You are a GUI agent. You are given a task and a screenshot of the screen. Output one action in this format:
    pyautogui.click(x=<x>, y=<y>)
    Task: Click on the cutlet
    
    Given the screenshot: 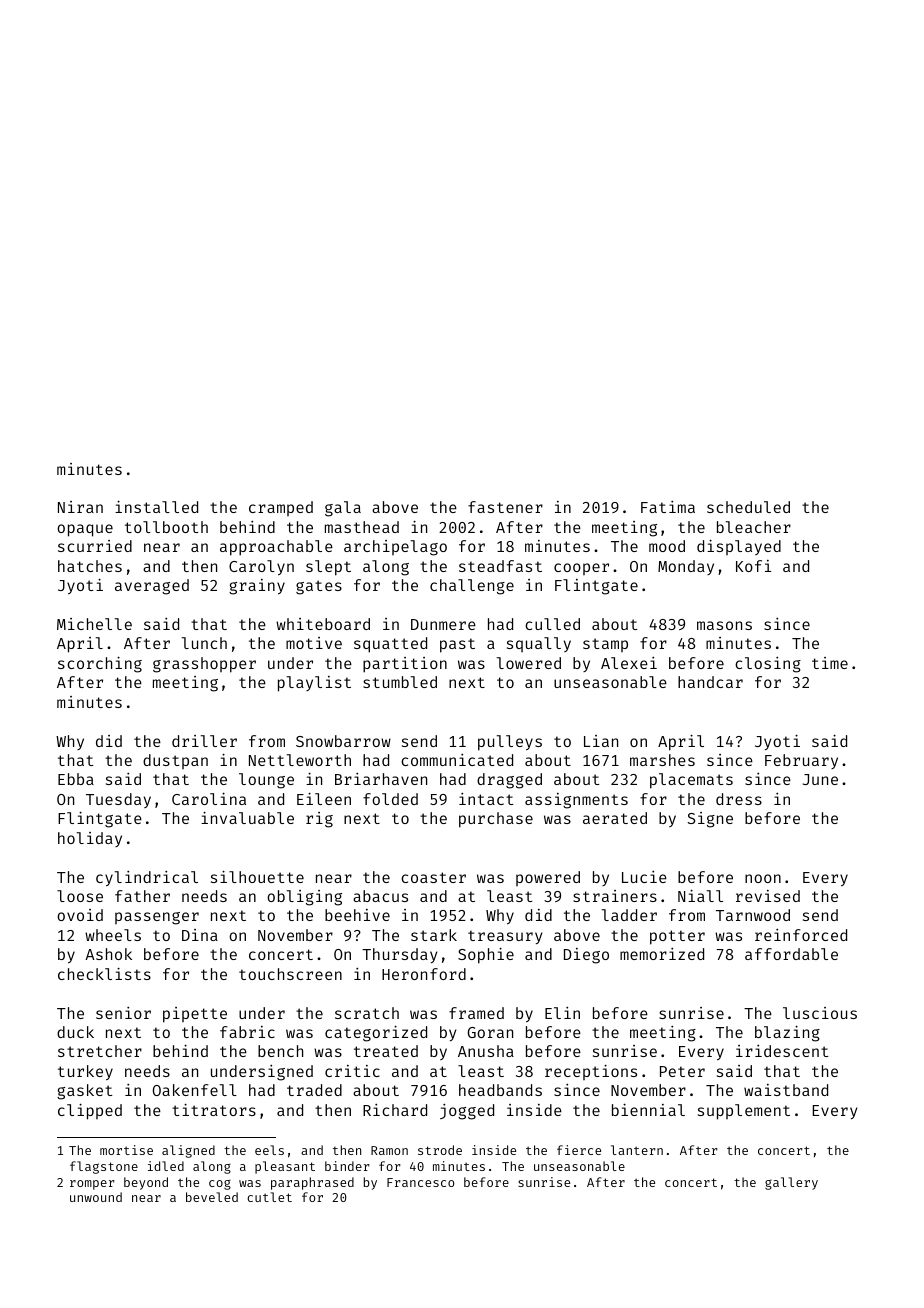 What is the action you would take?
    pyautogui.click(x=269, y=1197)
